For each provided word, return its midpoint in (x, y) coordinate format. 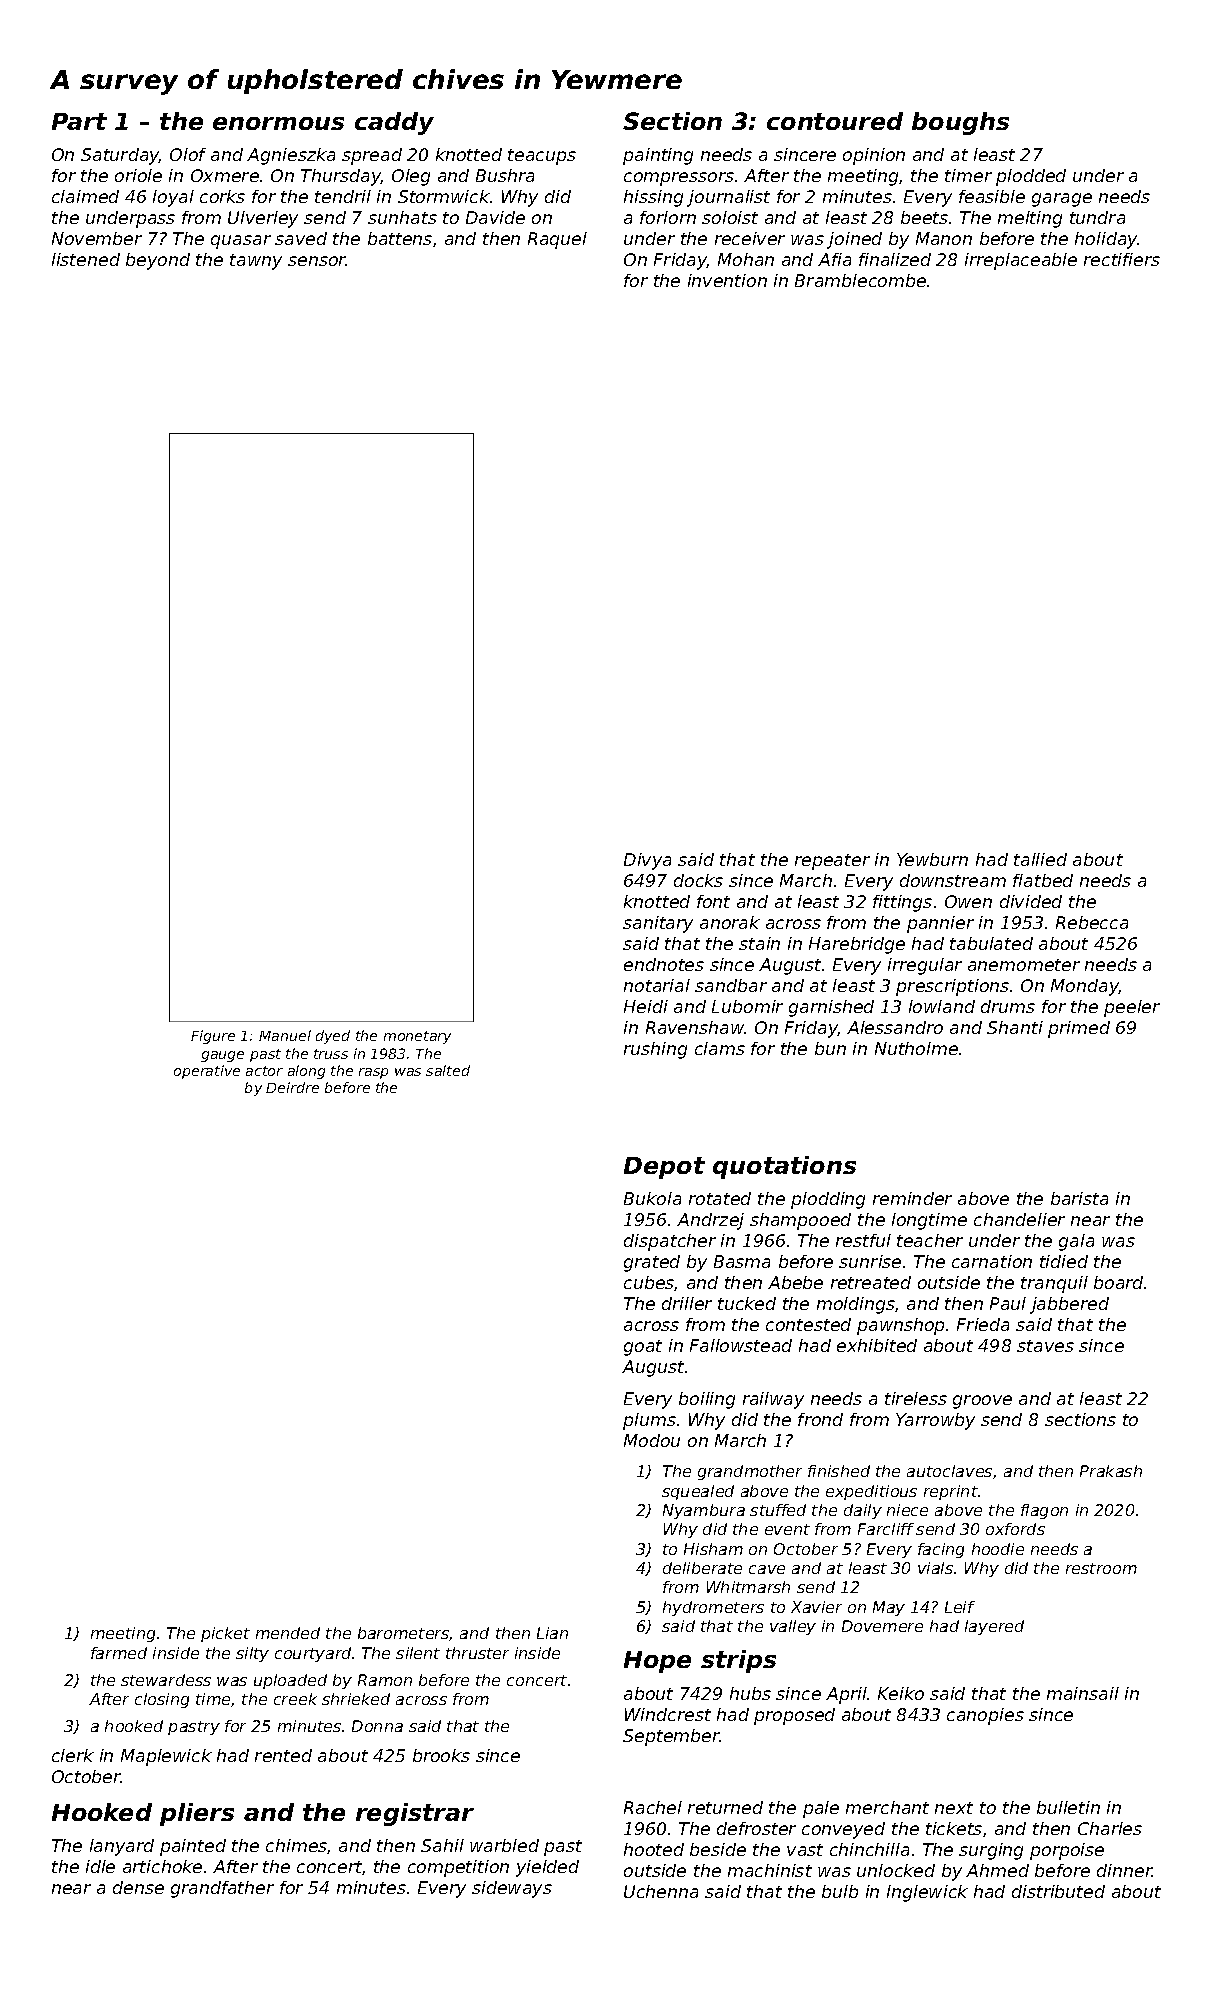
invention (727, 280)
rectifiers (1122, 259)
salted (448, 1070)
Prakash (1111, 1471)
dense (138, 1887)
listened (86, 259)
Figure (213, 1037)
